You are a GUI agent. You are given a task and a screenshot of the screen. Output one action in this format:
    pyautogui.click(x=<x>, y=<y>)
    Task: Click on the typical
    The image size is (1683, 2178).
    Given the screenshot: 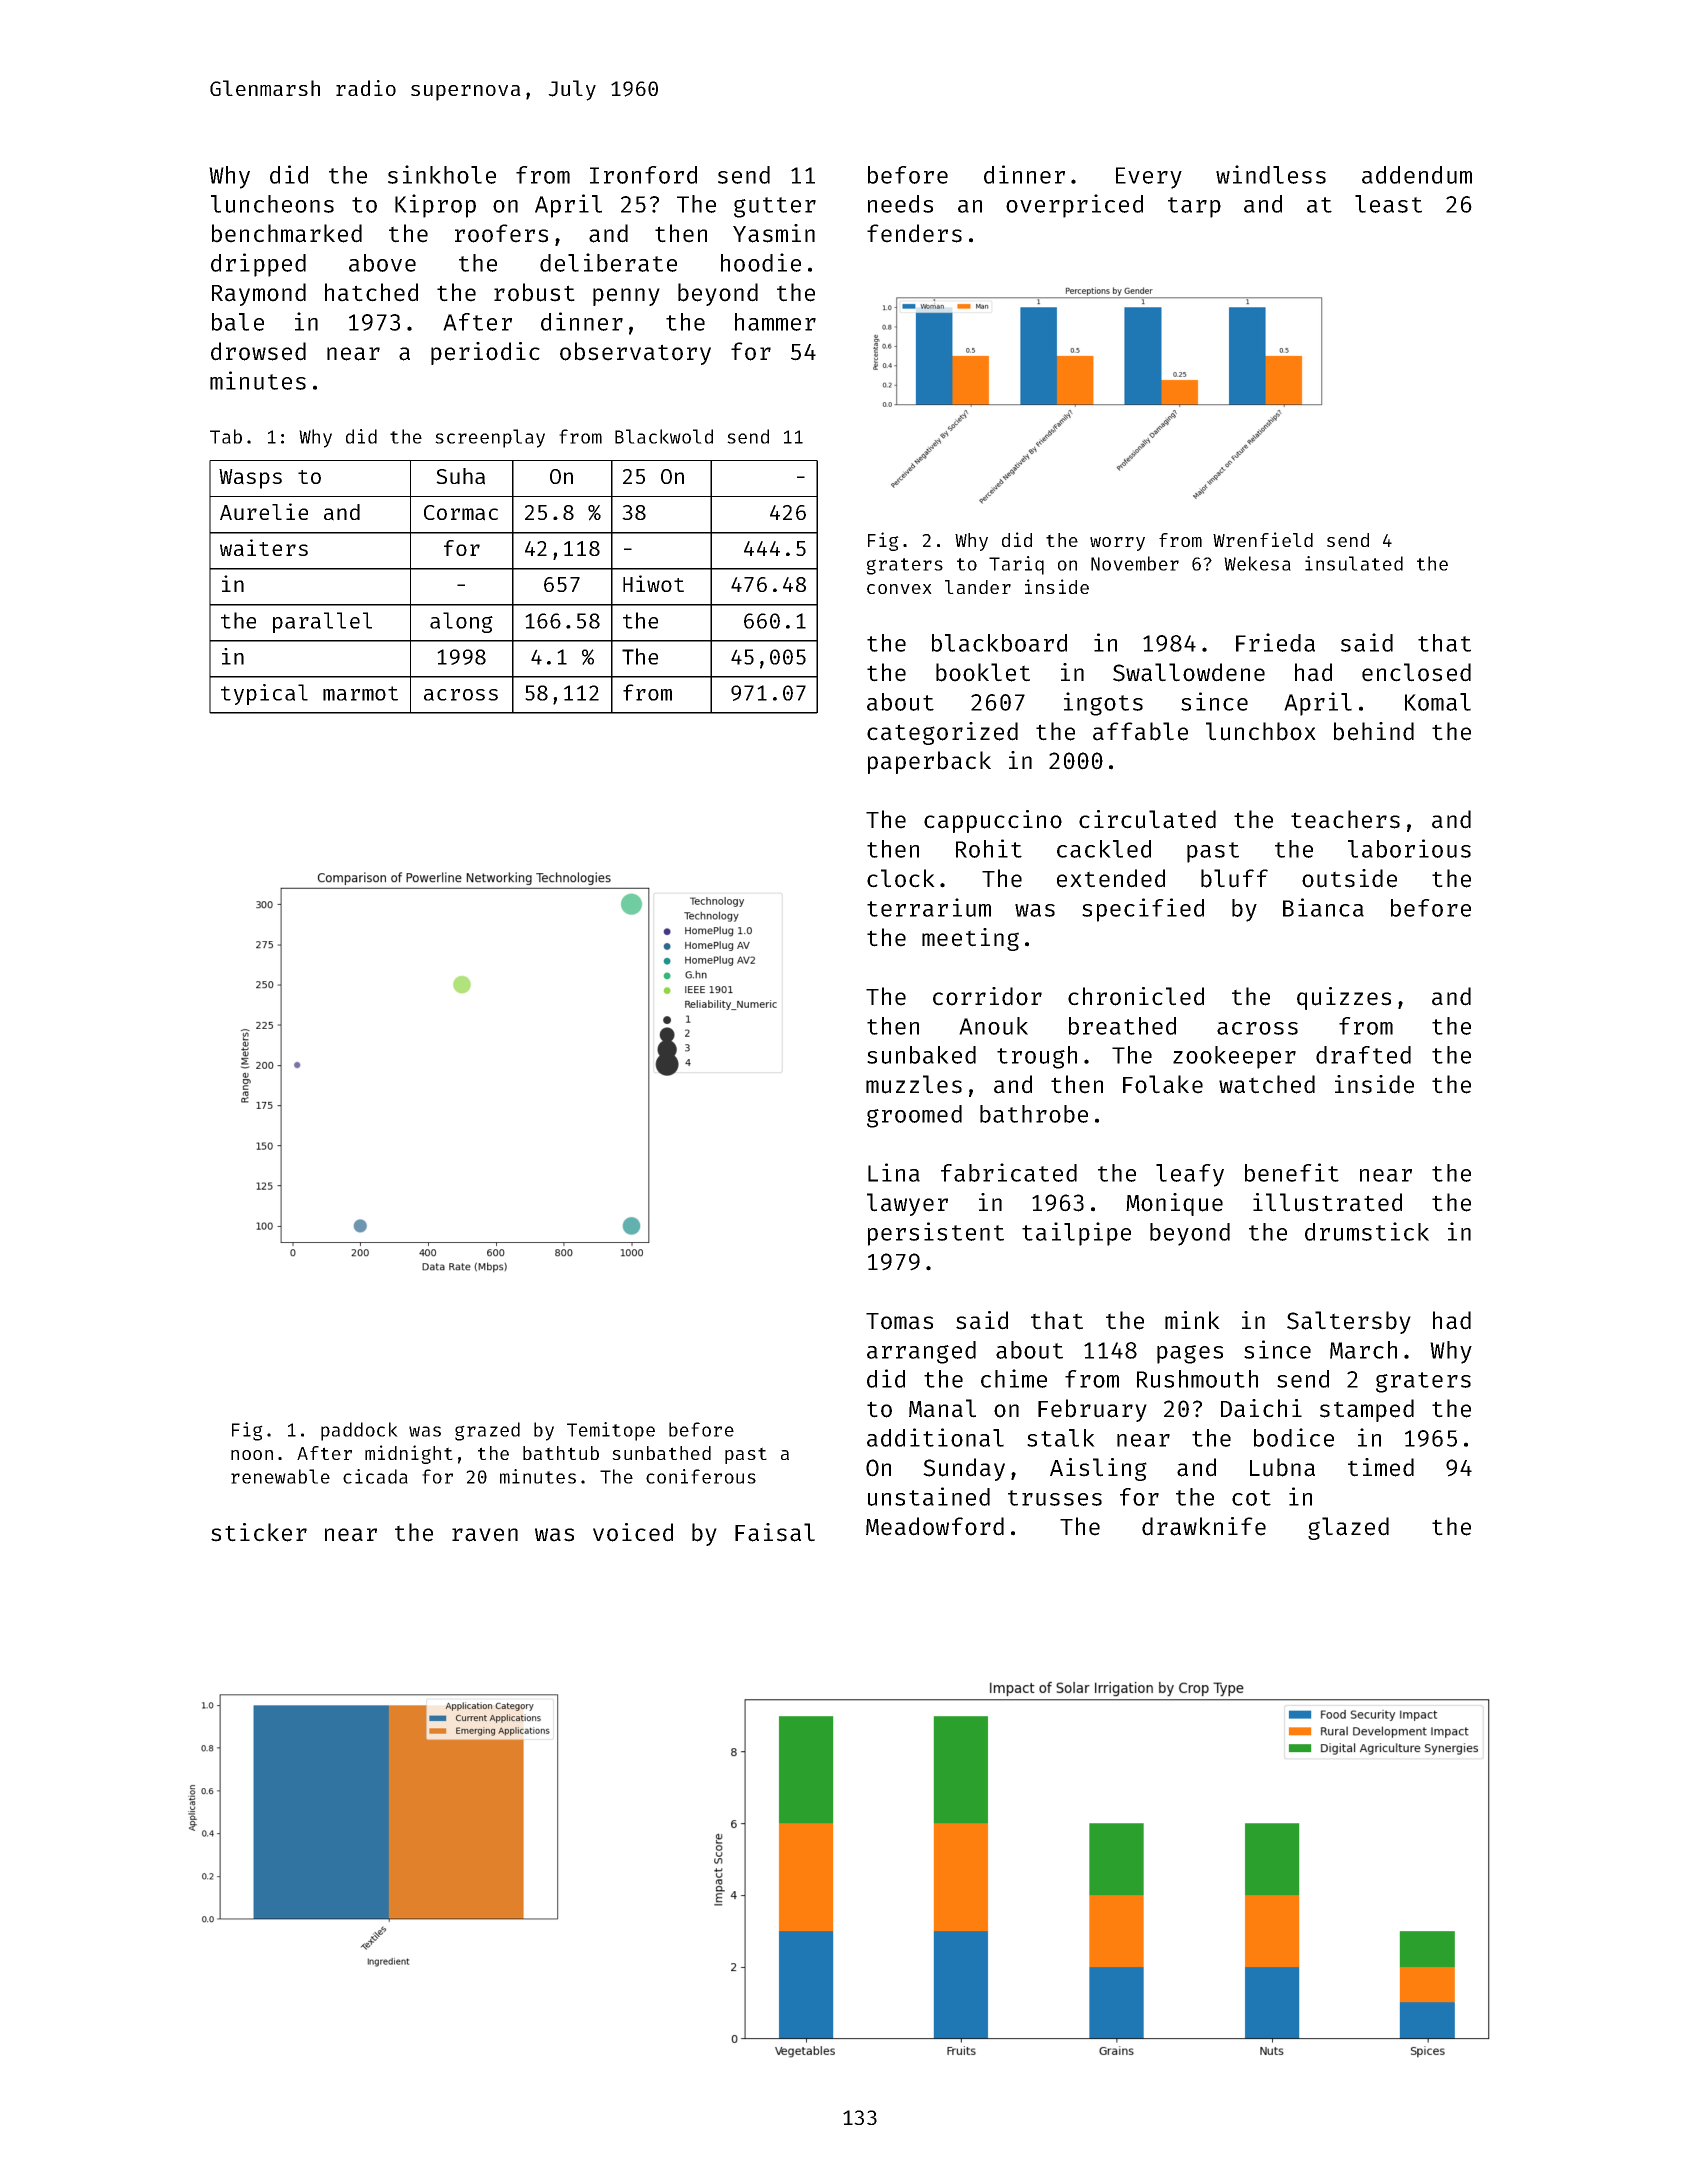 What is the action you would take?
    pyautogui.click(x=264, y=694)
